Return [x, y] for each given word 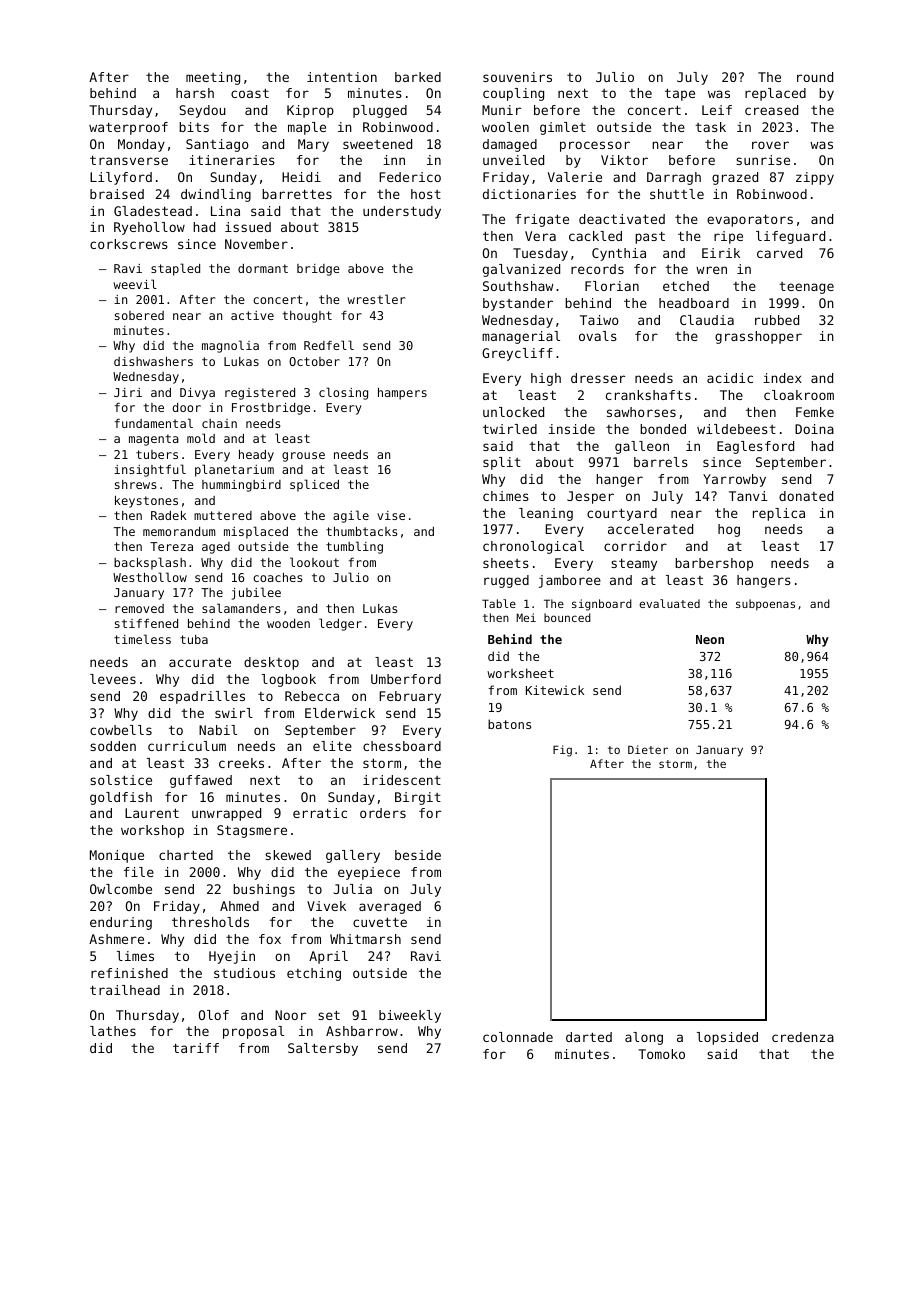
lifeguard [790, 237]
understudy [402, 212]
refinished [129, 973]
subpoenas [765, 605]
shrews [136, 484]
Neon [710, 639]
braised [117, 194]
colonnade [518, 1037]
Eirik [721, 253]
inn [394, 160]
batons [509, 724]
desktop [271, 663]
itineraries [232, 160]
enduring [121, 923]
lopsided [727, 1038]
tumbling [354, 547]
